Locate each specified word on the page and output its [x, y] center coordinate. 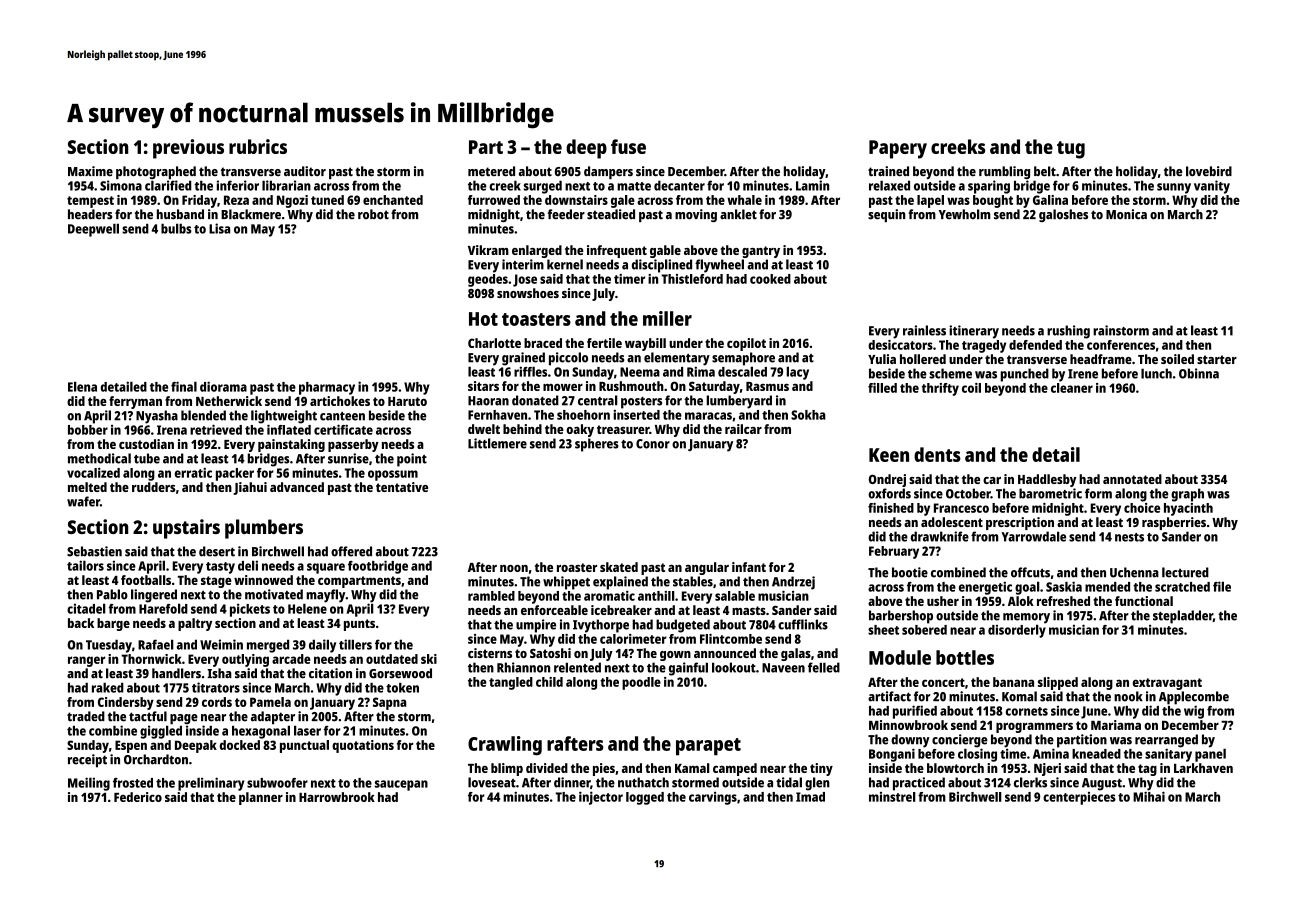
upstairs [186, 529]
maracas [708, 416]
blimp [507, 769]
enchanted [393, 200]
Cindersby [126, 703]
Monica [1126, 214]
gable [665, 251]
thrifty [940, 389]
